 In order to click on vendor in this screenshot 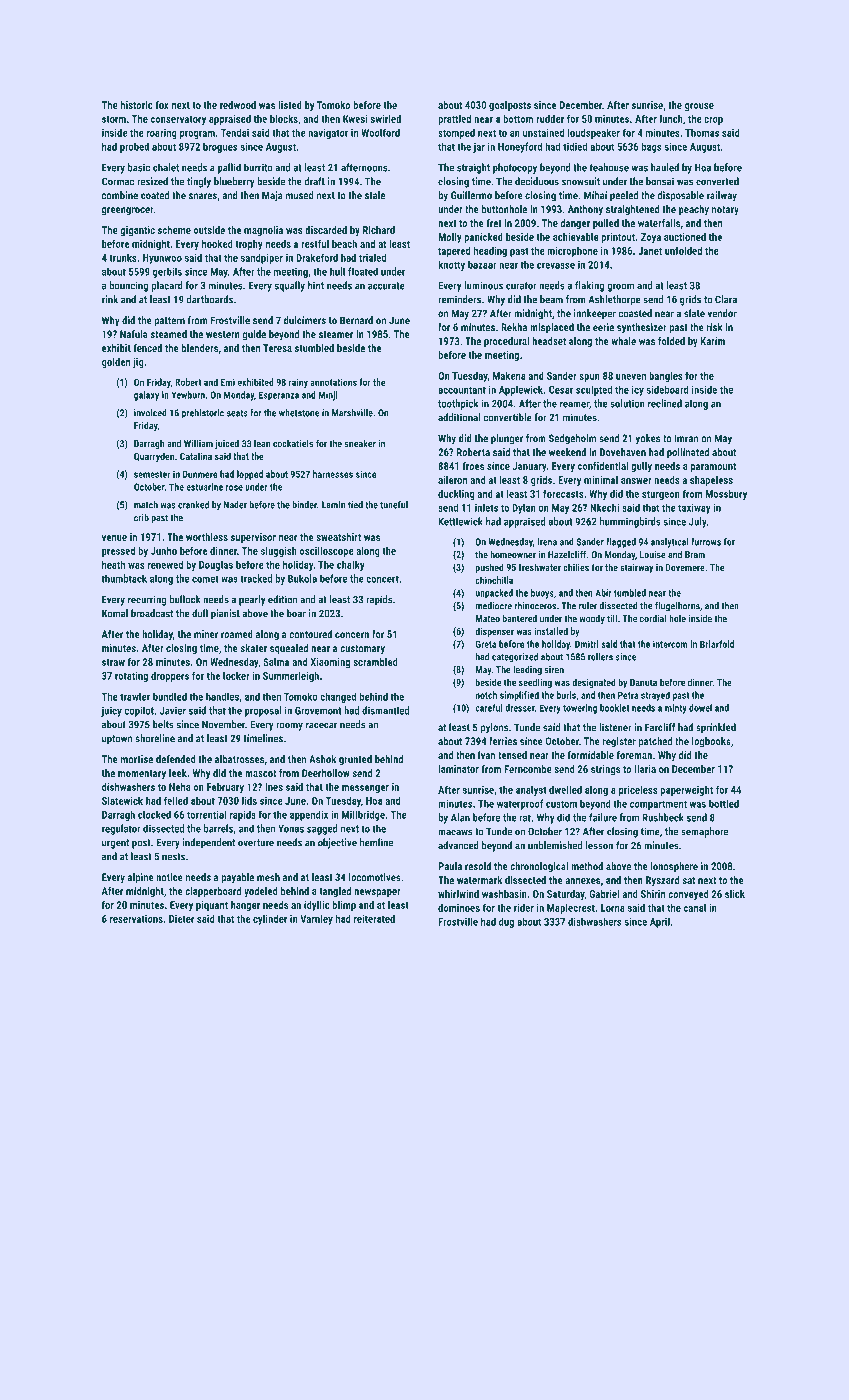, I will do `click(722, 313)`.
